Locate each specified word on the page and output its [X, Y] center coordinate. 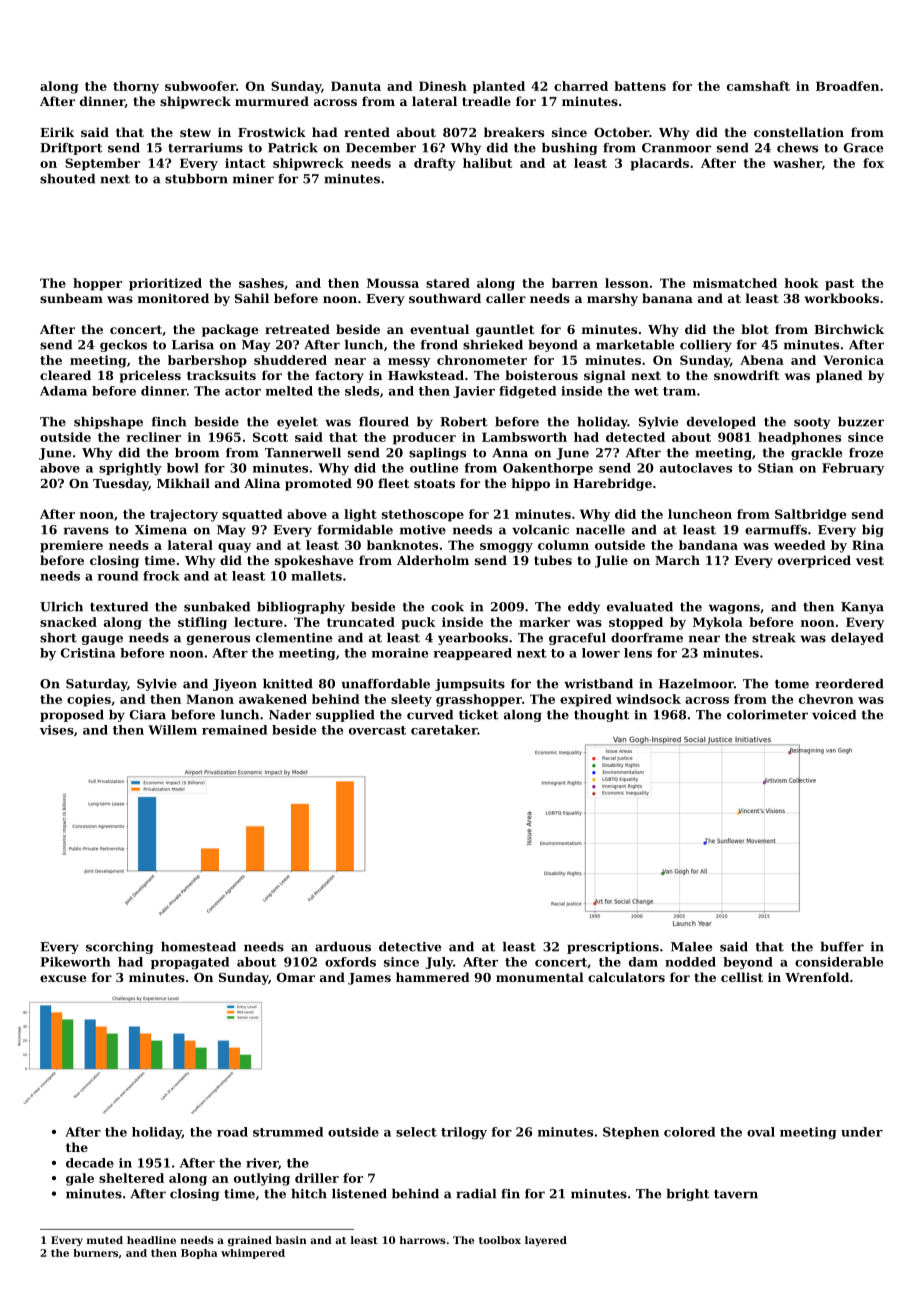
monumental [540, 977]
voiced [834, 715]
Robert [463, 422]
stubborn [196, 179]
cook [447, 607]
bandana [708, 545]
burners [95, 1253]
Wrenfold [817, 977]
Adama [63, 391]
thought [601, 716]
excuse [63, 978]
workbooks [841, 298]
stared [448, 283]
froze [866, 453]
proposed [72, 716]
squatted [252, 515]
